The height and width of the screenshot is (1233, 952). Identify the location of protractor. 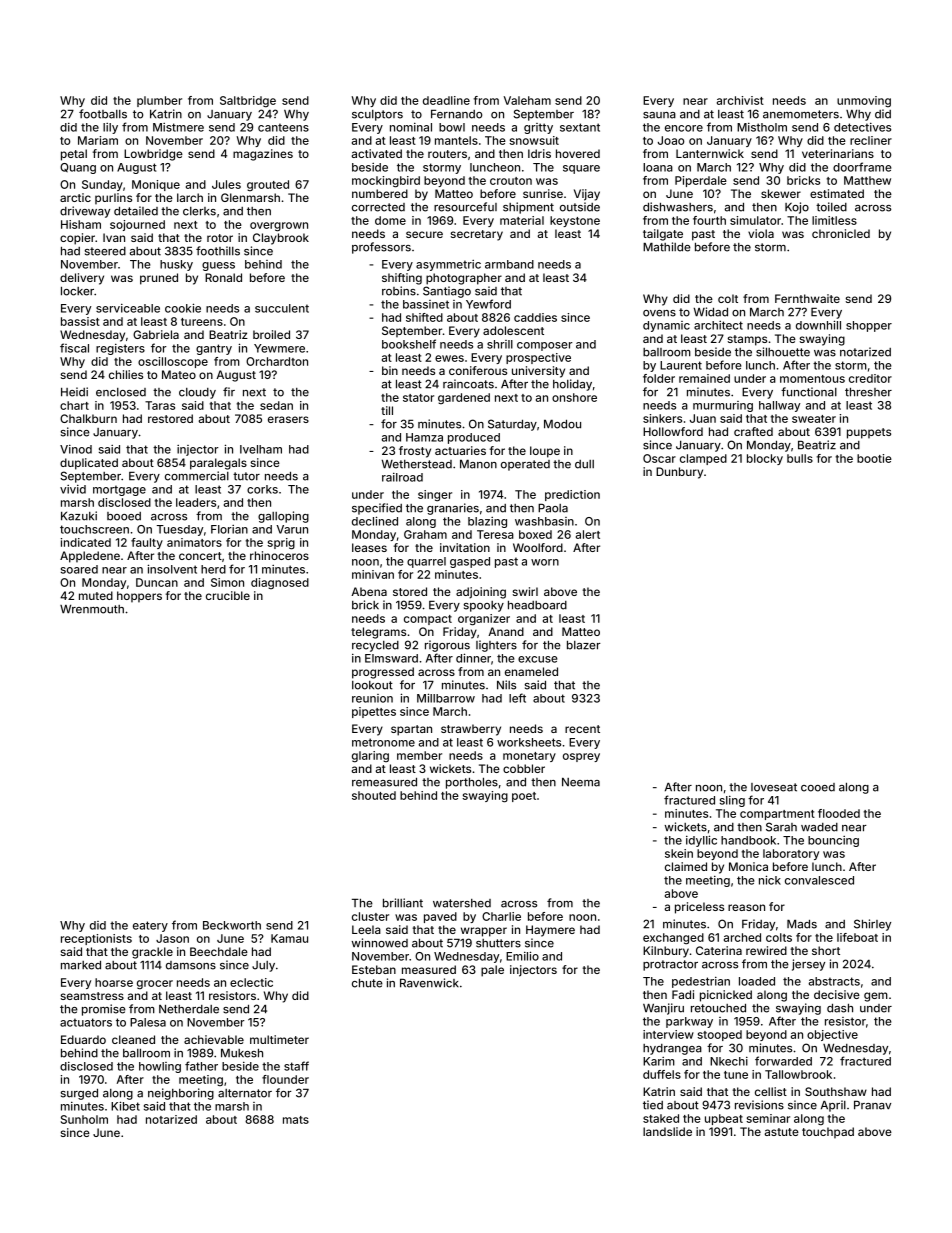
(670, 965).
